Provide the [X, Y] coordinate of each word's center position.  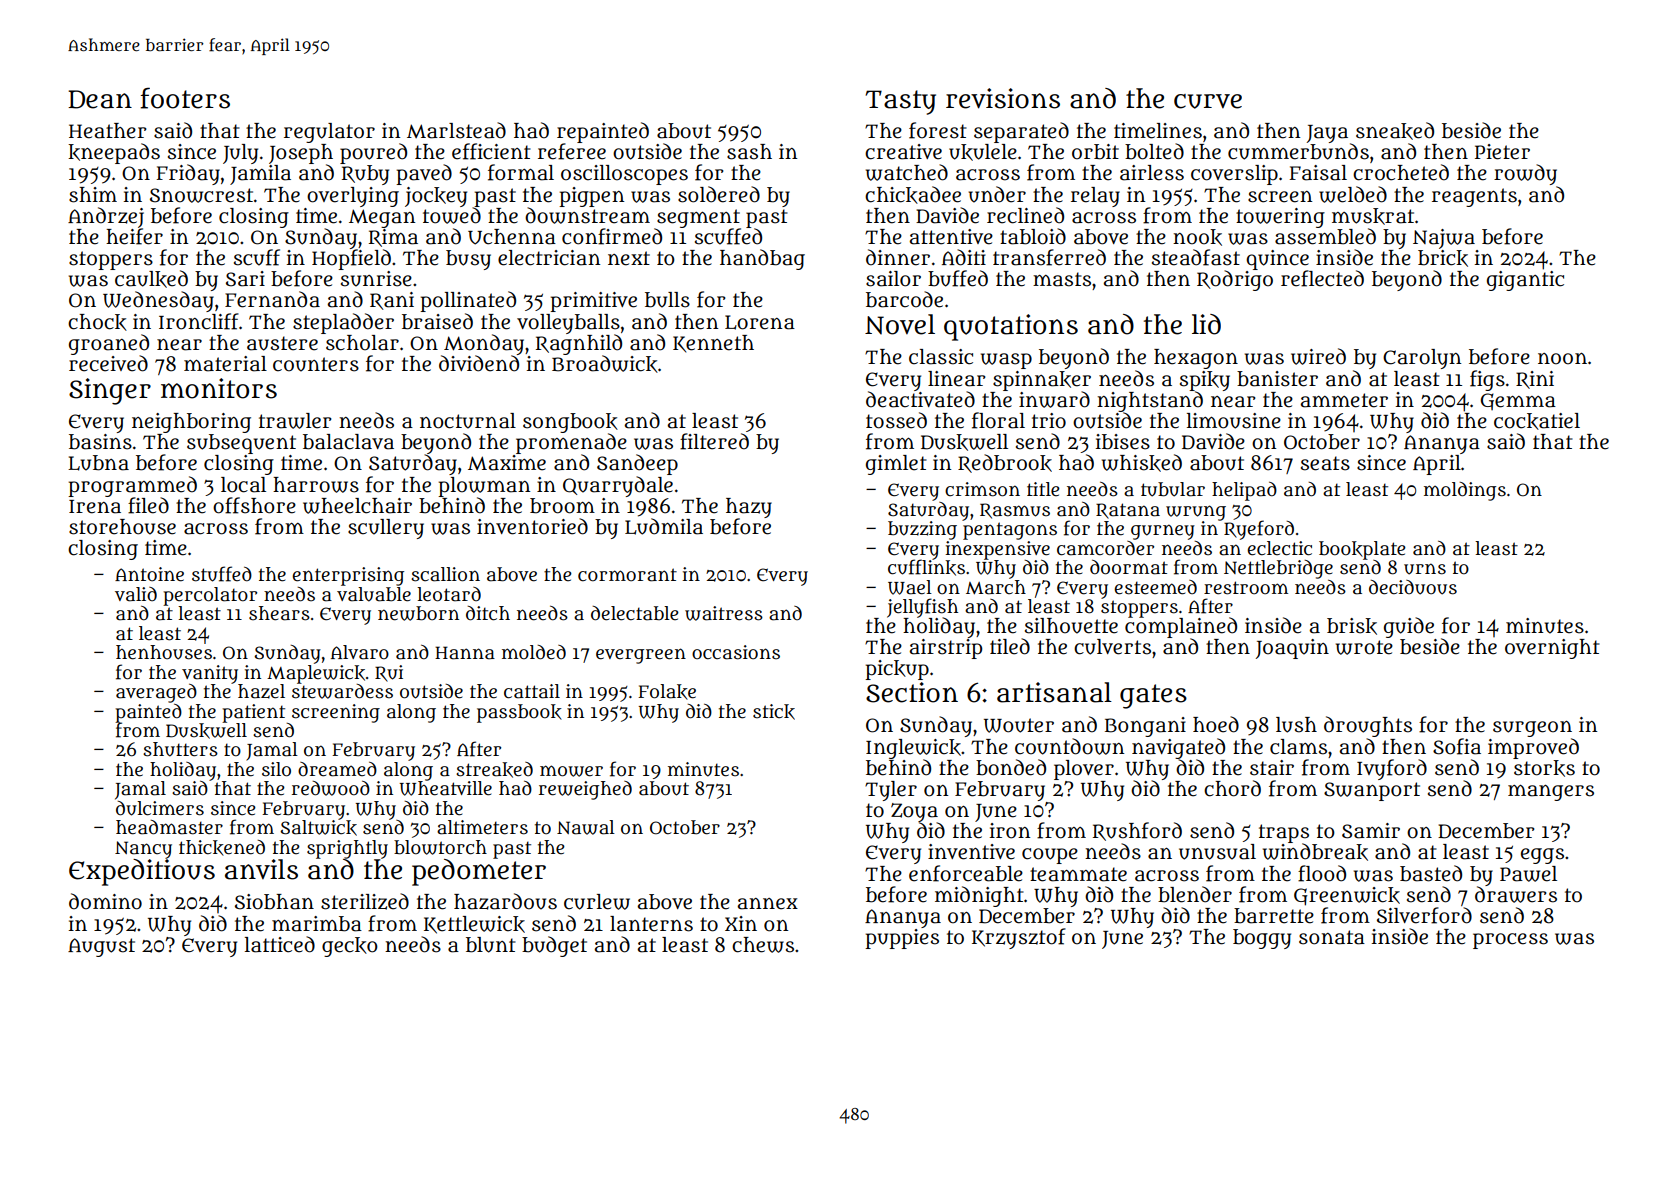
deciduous [1413, 587]
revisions [1003, 98]
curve [1208, 101]
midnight [979, 896]
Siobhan [274, 902]
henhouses [164, 652]
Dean [100, 99]
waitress [724, 613]
